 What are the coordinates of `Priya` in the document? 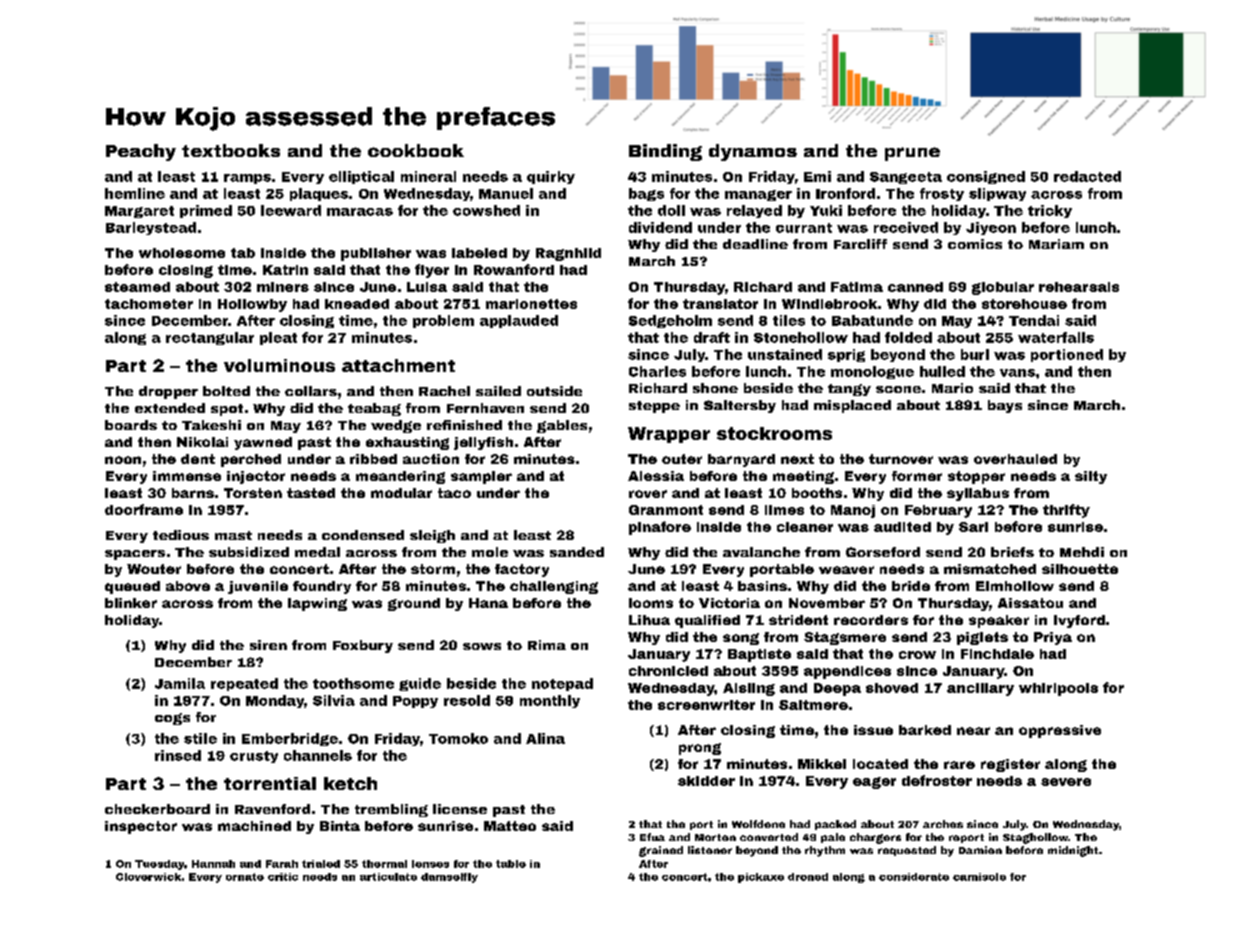 It's located at (1053, 638).
